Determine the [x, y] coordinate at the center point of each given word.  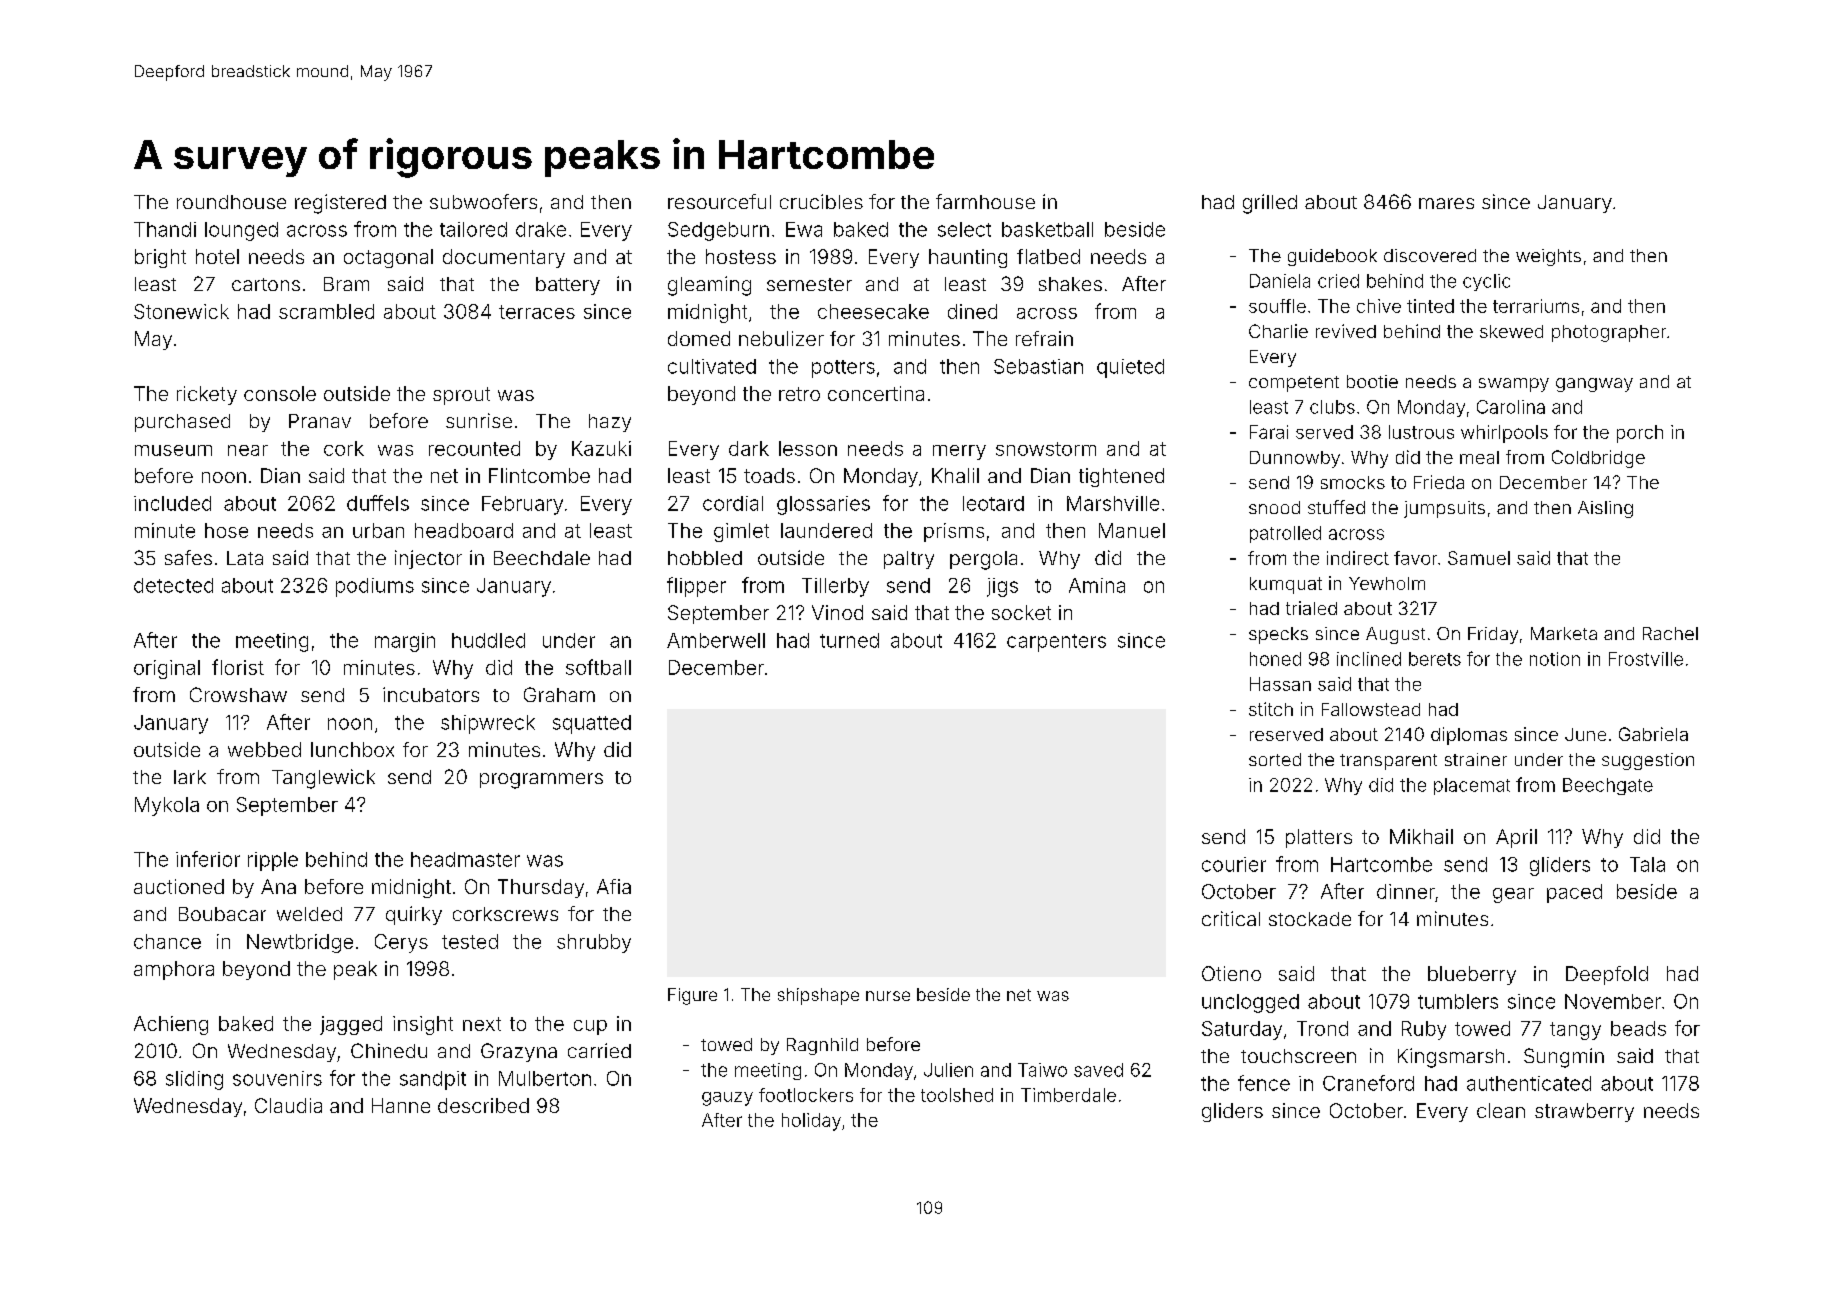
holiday [811, 1122]
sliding [194, 1080]
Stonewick [181, 311]
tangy [1575, 1031]
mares [1446, 203]
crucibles [821, 201]
